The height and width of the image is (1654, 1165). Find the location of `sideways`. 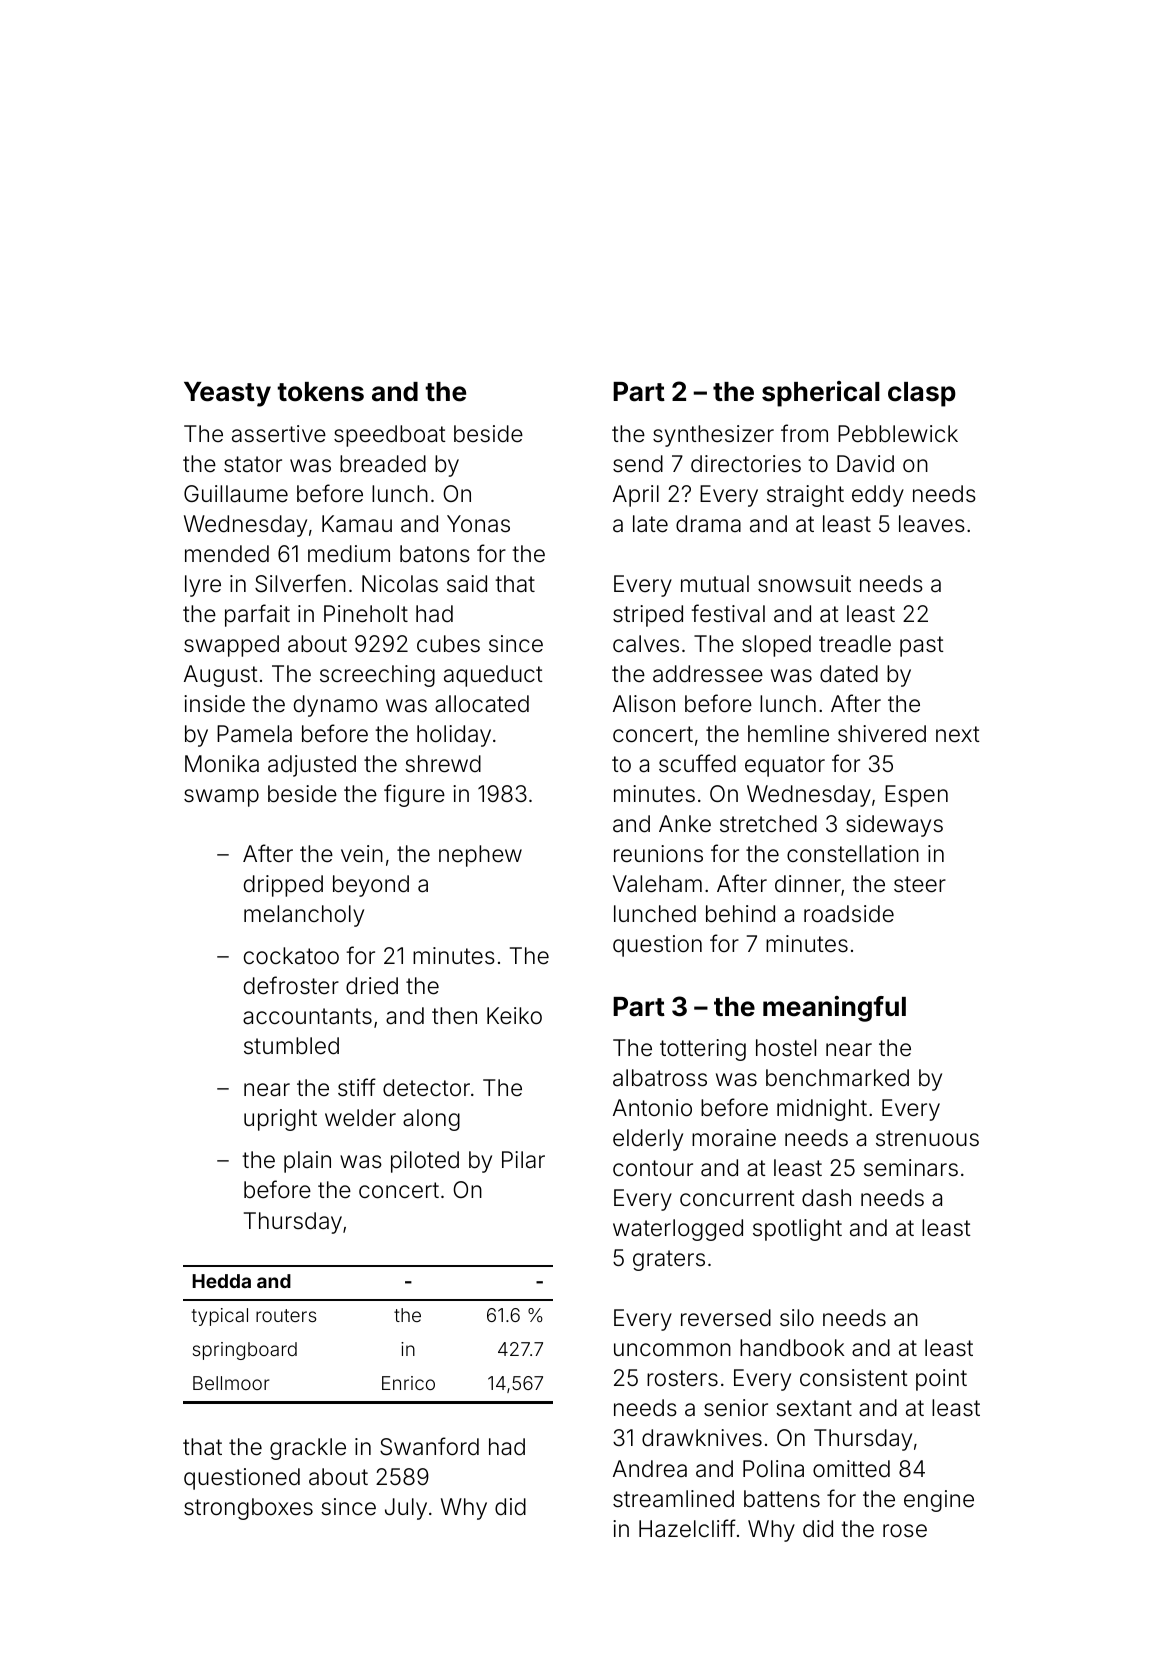

sideways is located at coordinates (894, 826).
